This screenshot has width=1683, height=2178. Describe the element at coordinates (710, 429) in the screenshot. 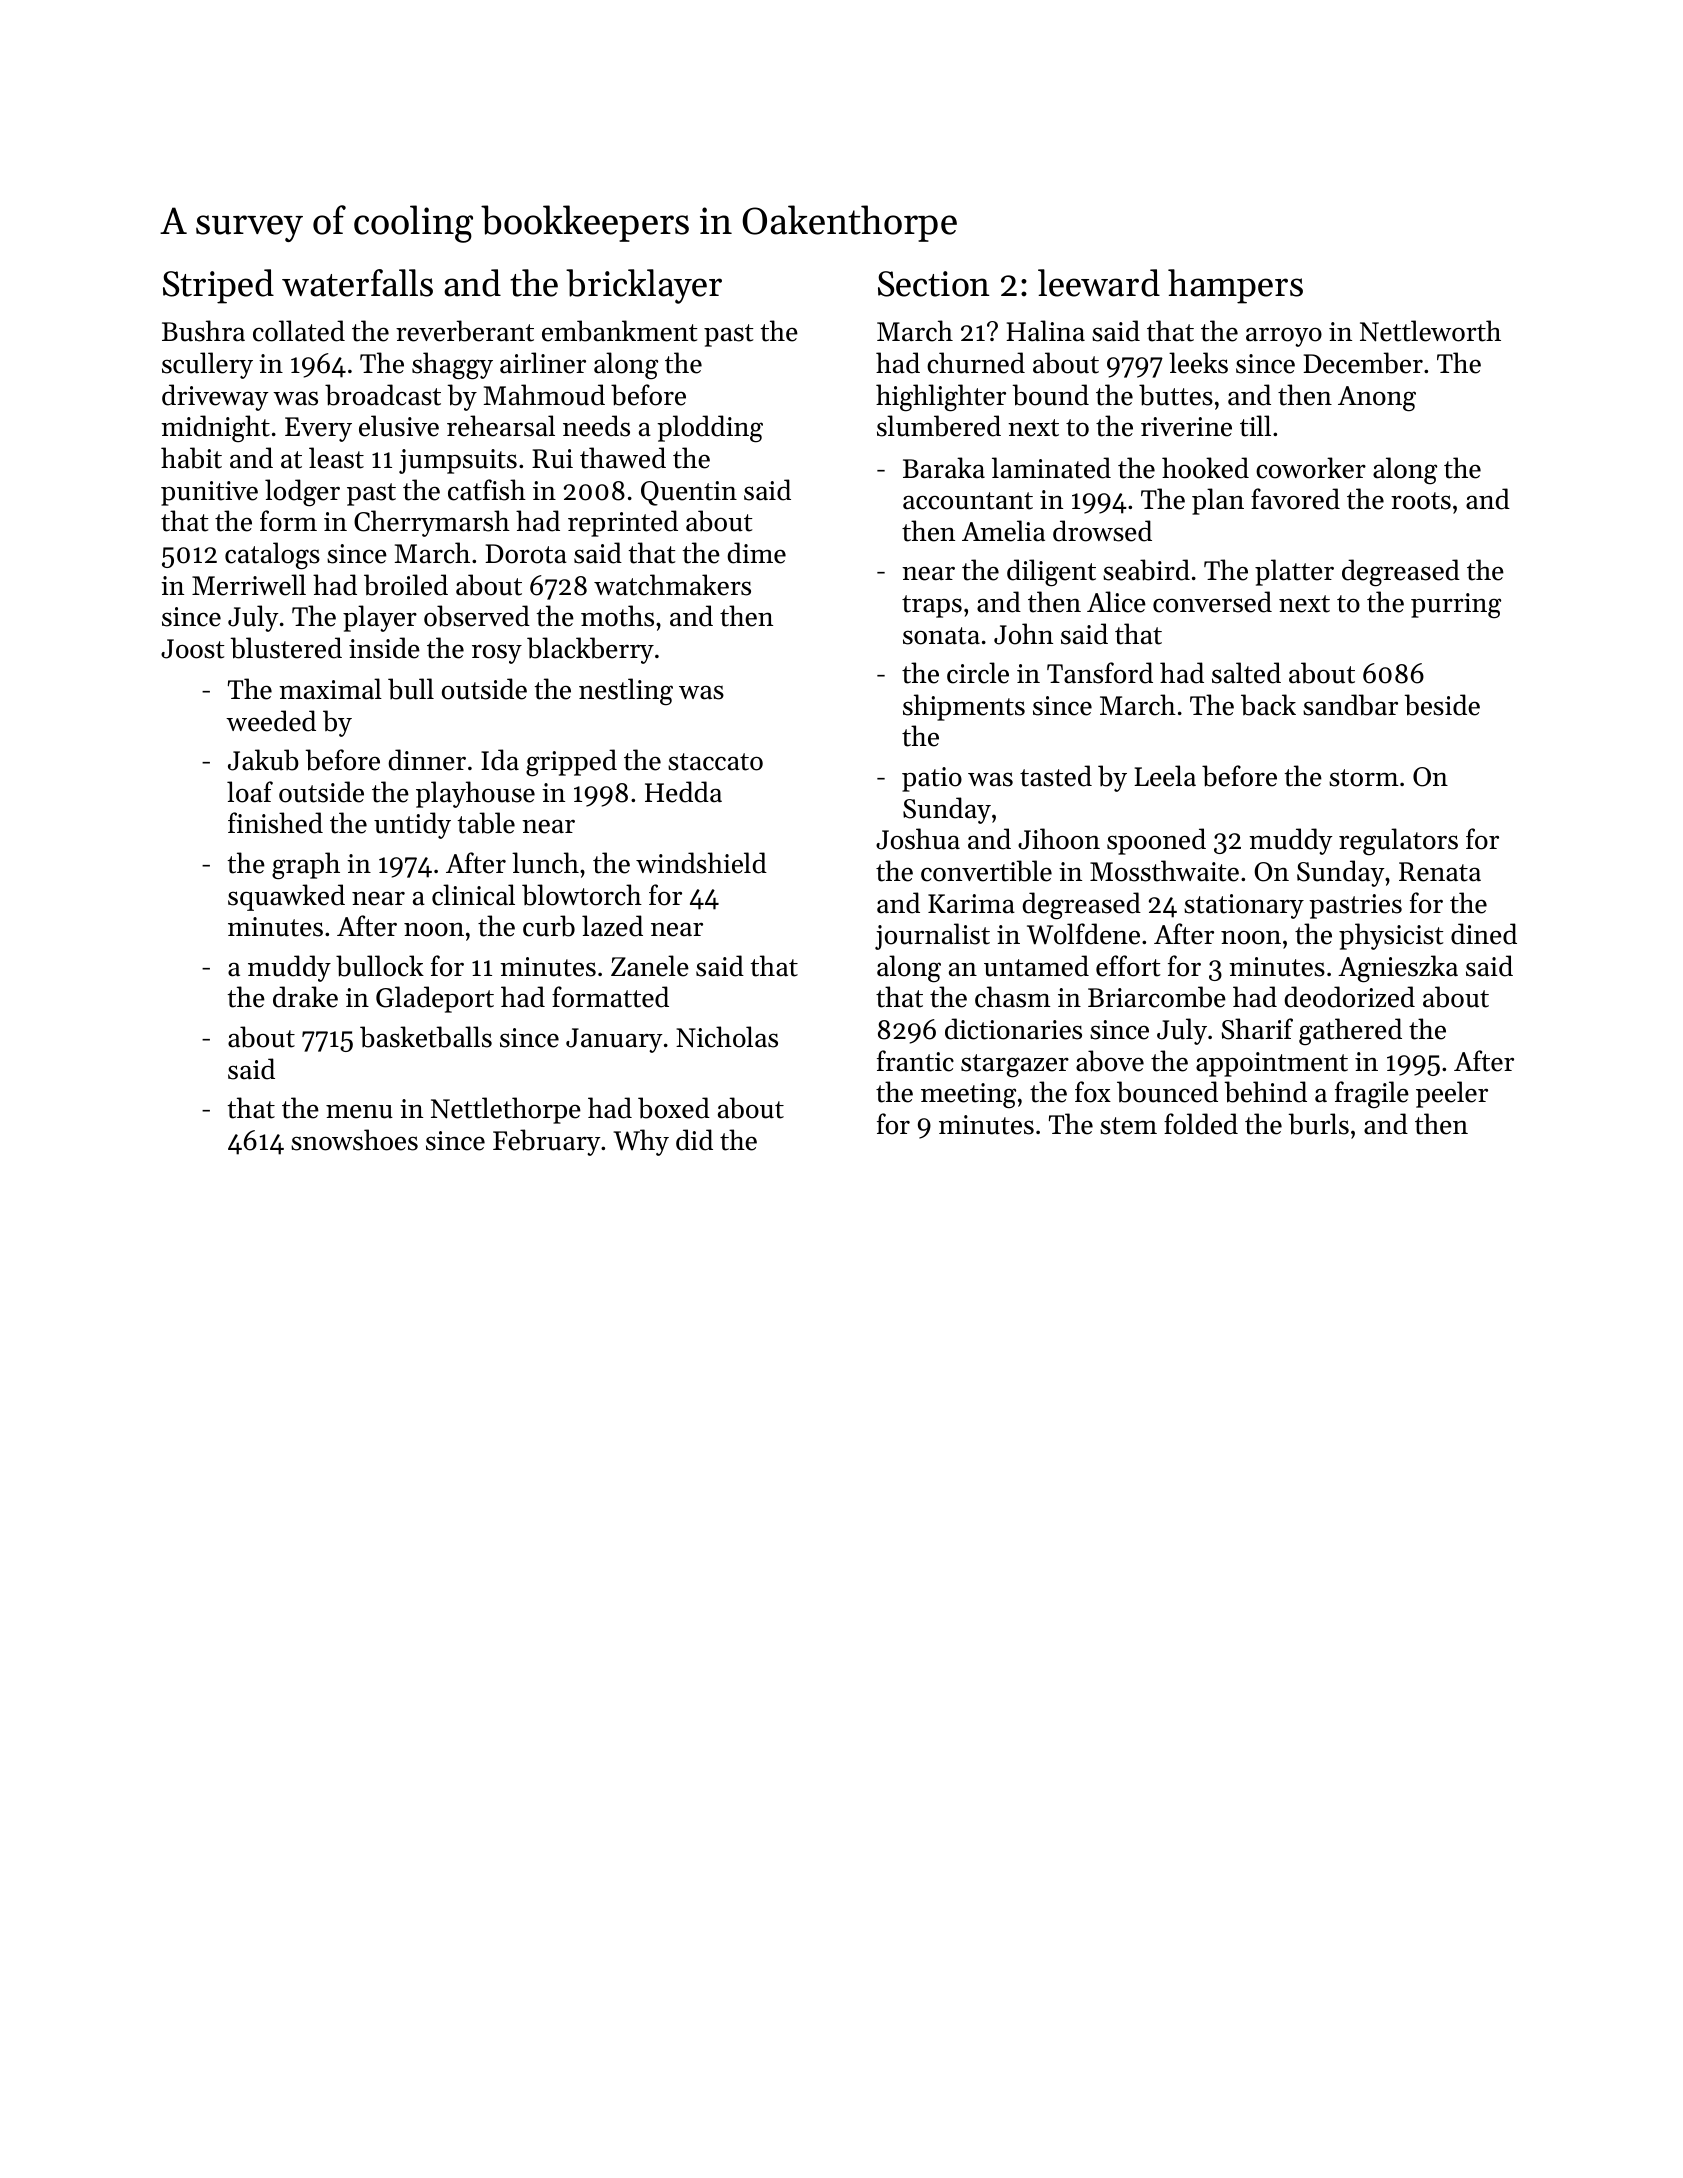

I see `plodding` at that location.
